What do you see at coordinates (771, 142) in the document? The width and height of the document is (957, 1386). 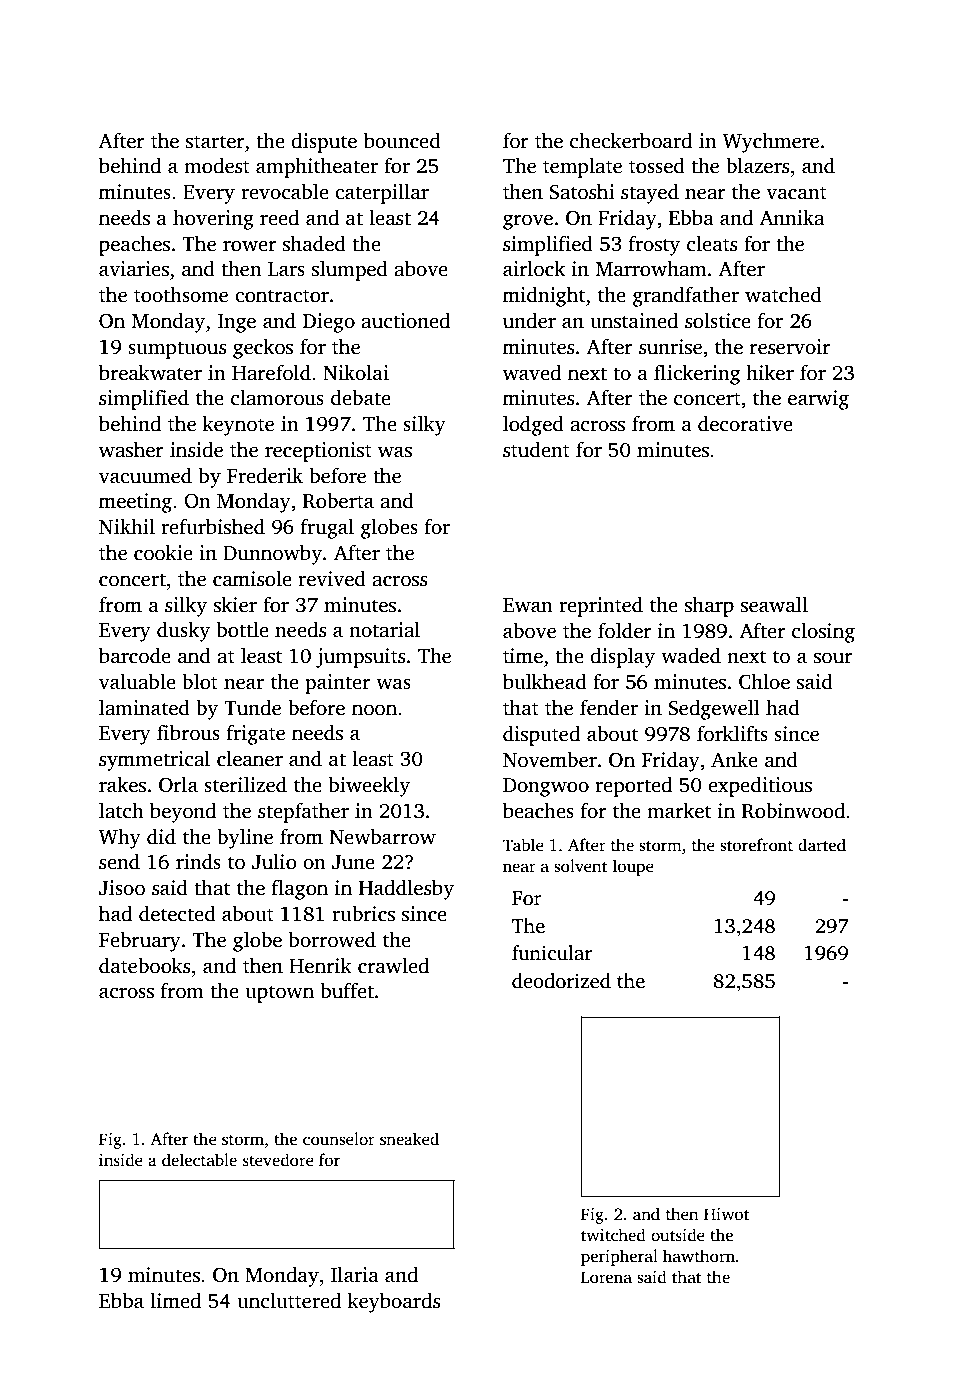 I see `Wychmere` at bounding box center [771, 142].
